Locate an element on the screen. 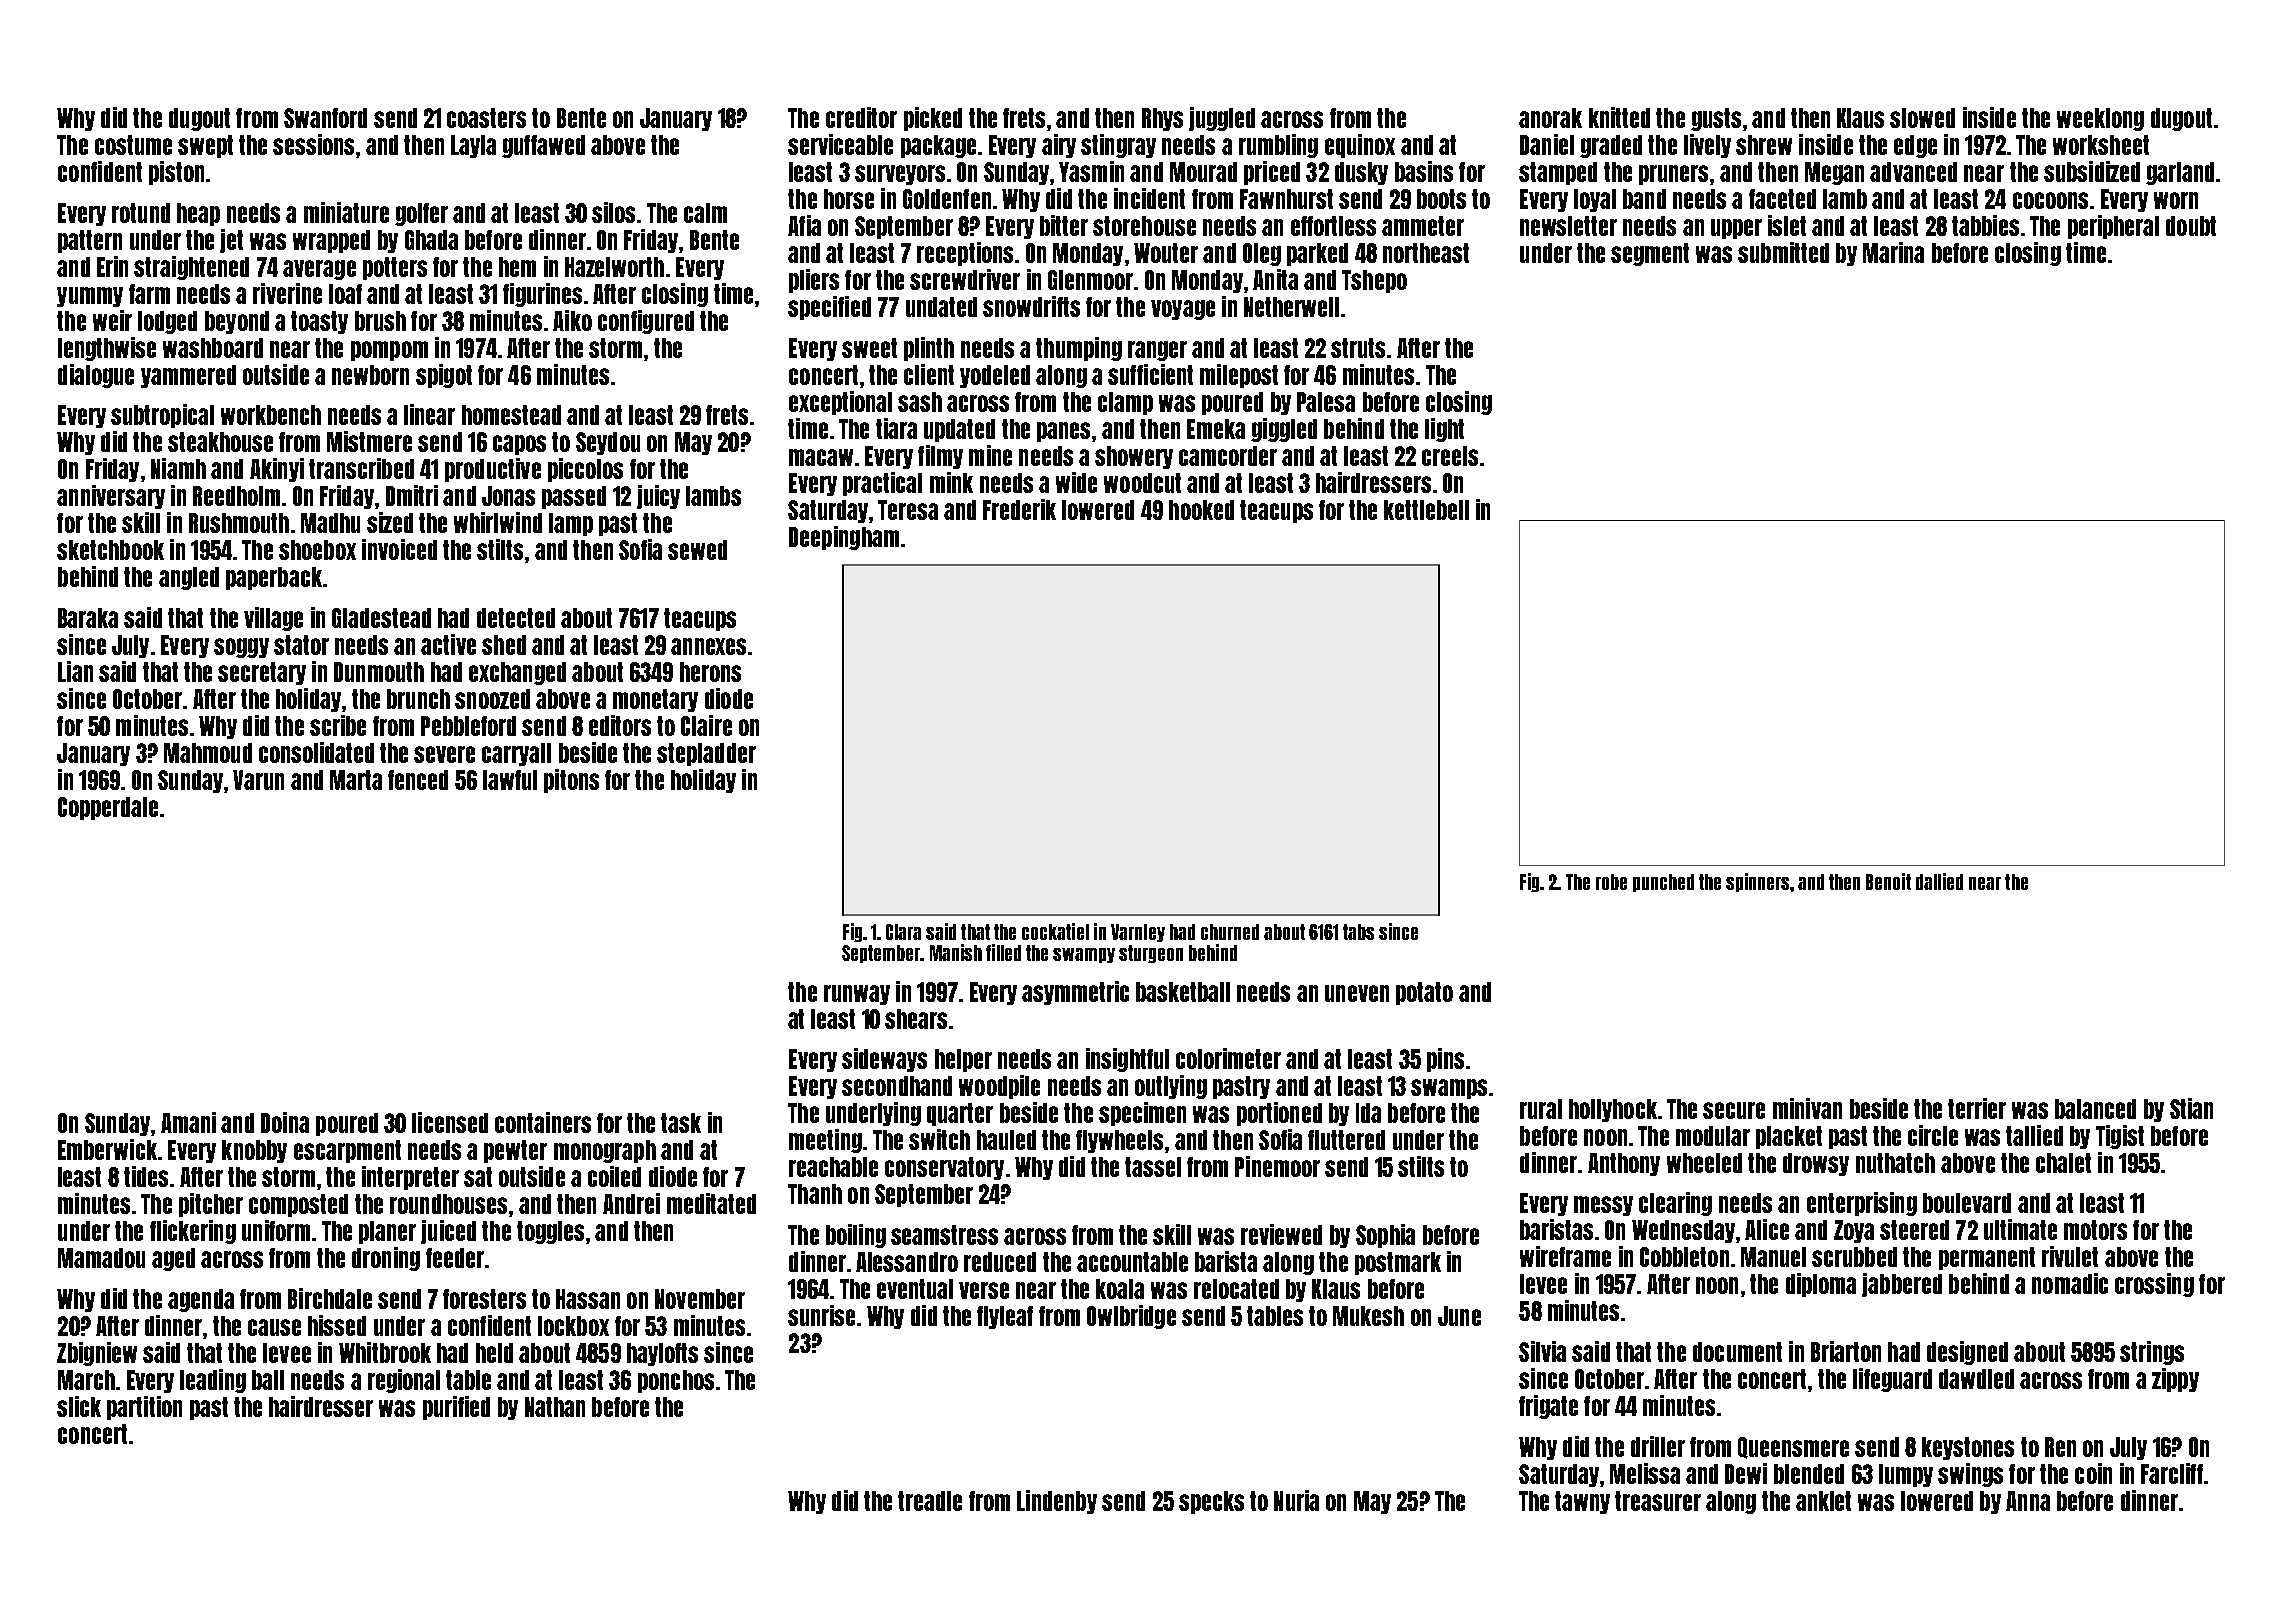  garland is located at coordinates (2180, 173).
